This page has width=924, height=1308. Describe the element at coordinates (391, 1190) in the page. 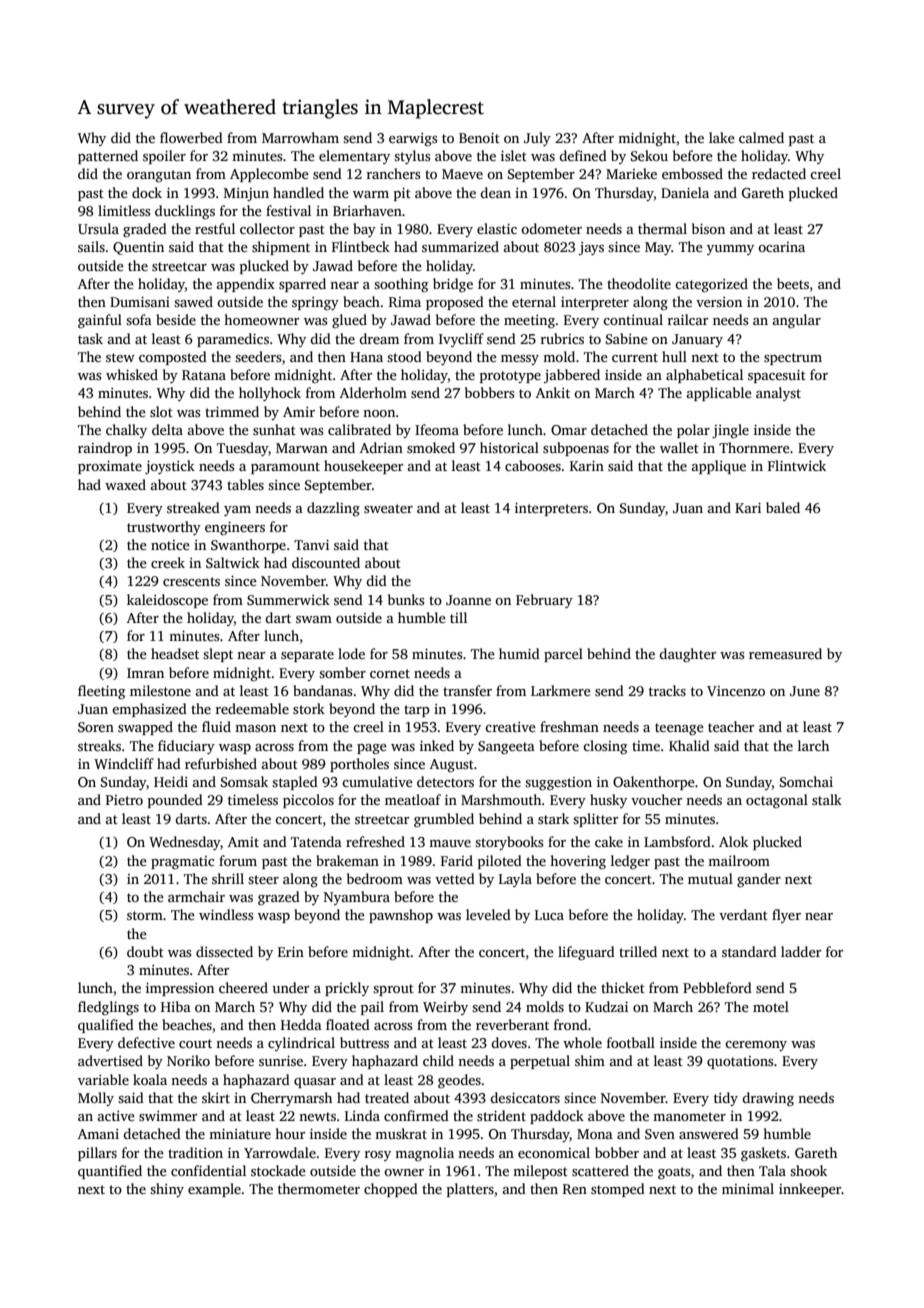

I see `chopped` at that location.
